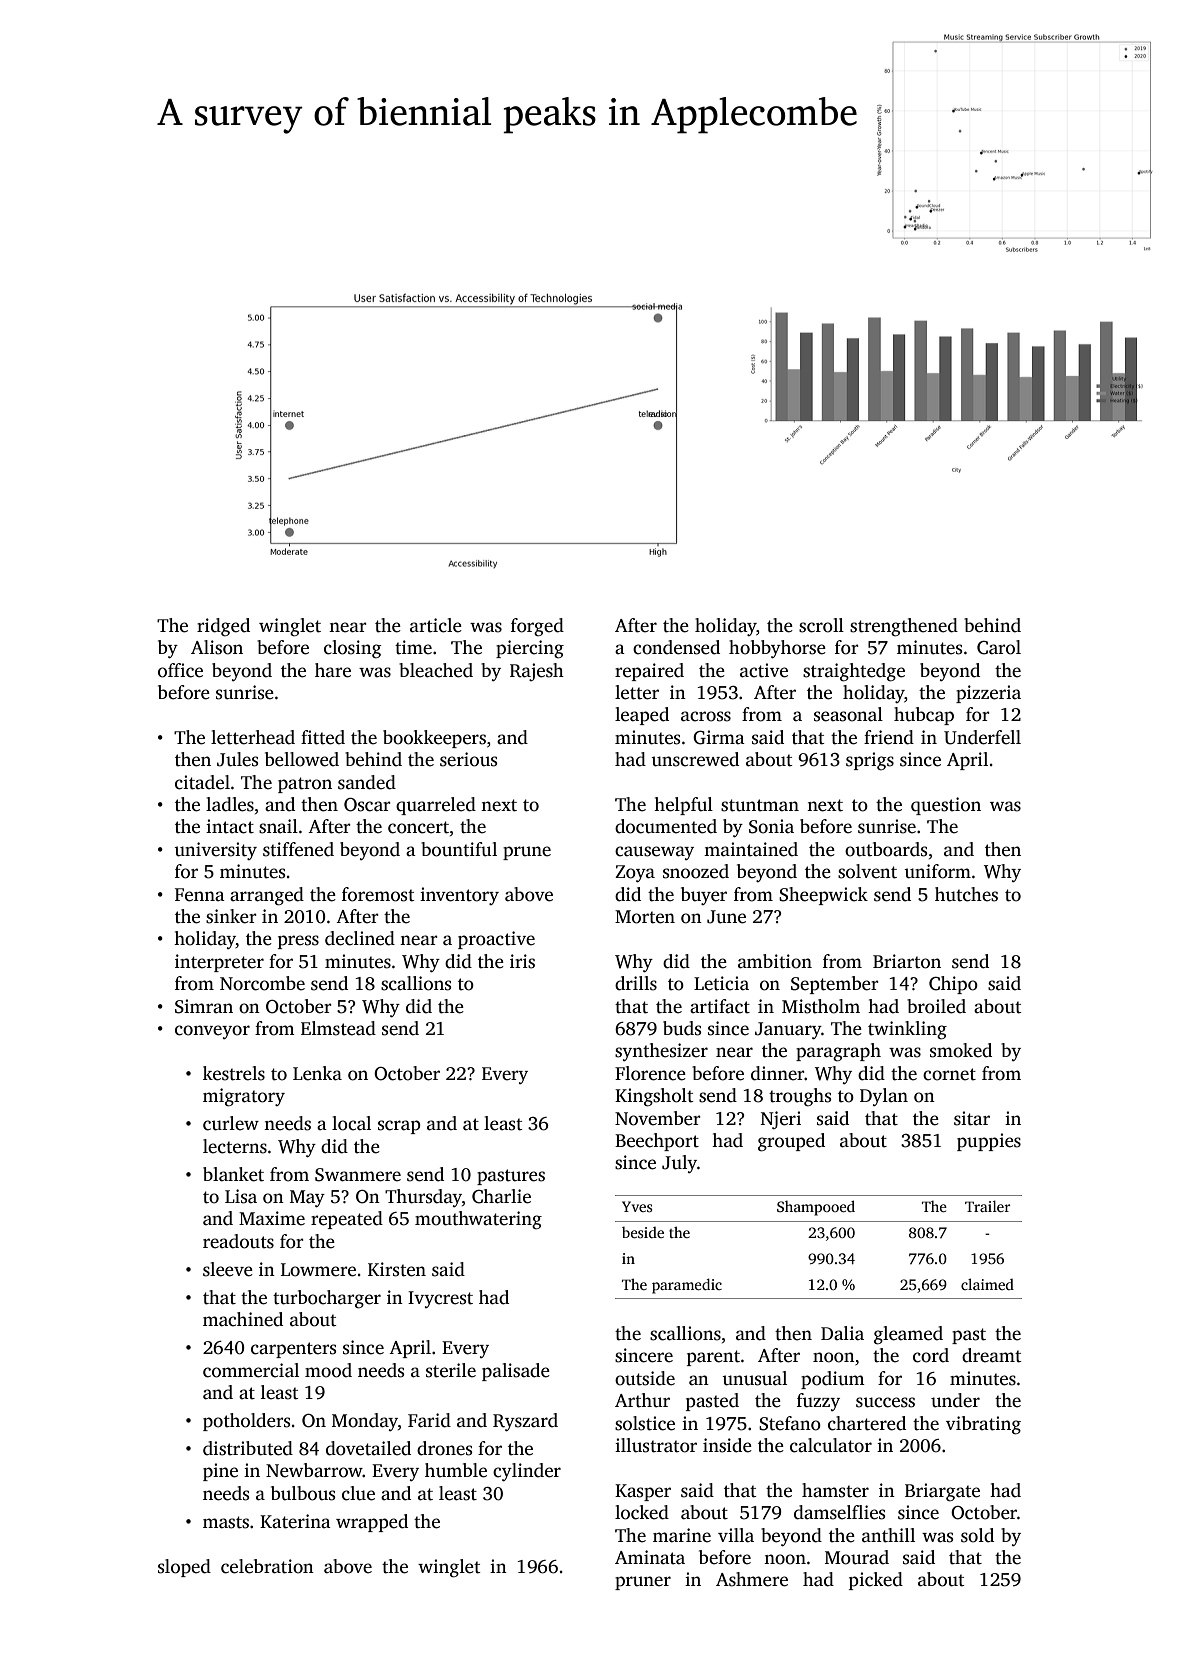 Image resolution: width=1179 pixels, height=1668 pixels. Describe the element at coordinates (228, 1269) in the screenshot. I see `sleeve` at that location.
